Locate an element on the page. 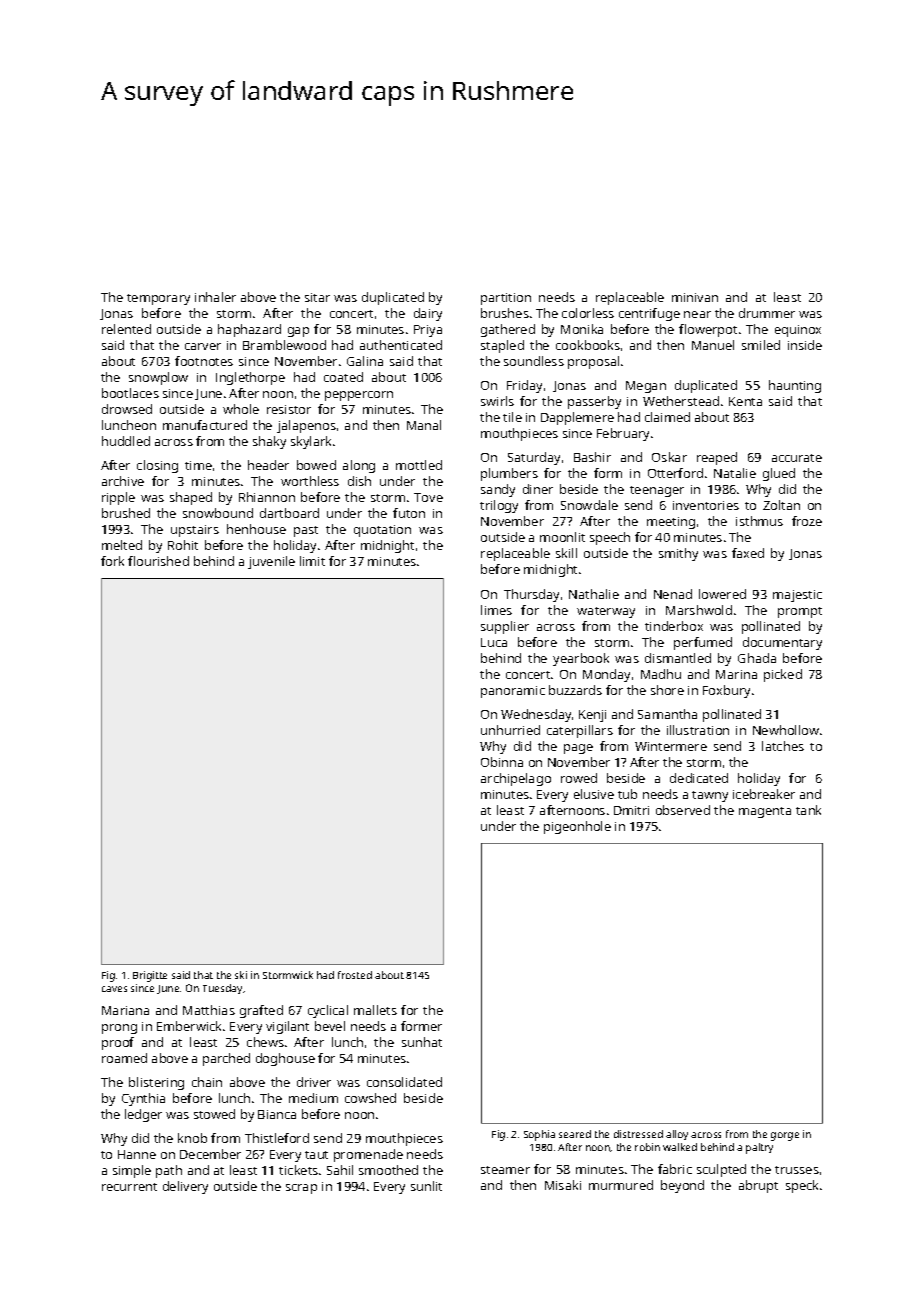 The image size is (924, 1308). sunhat is located at coordinates (422, 1042).
